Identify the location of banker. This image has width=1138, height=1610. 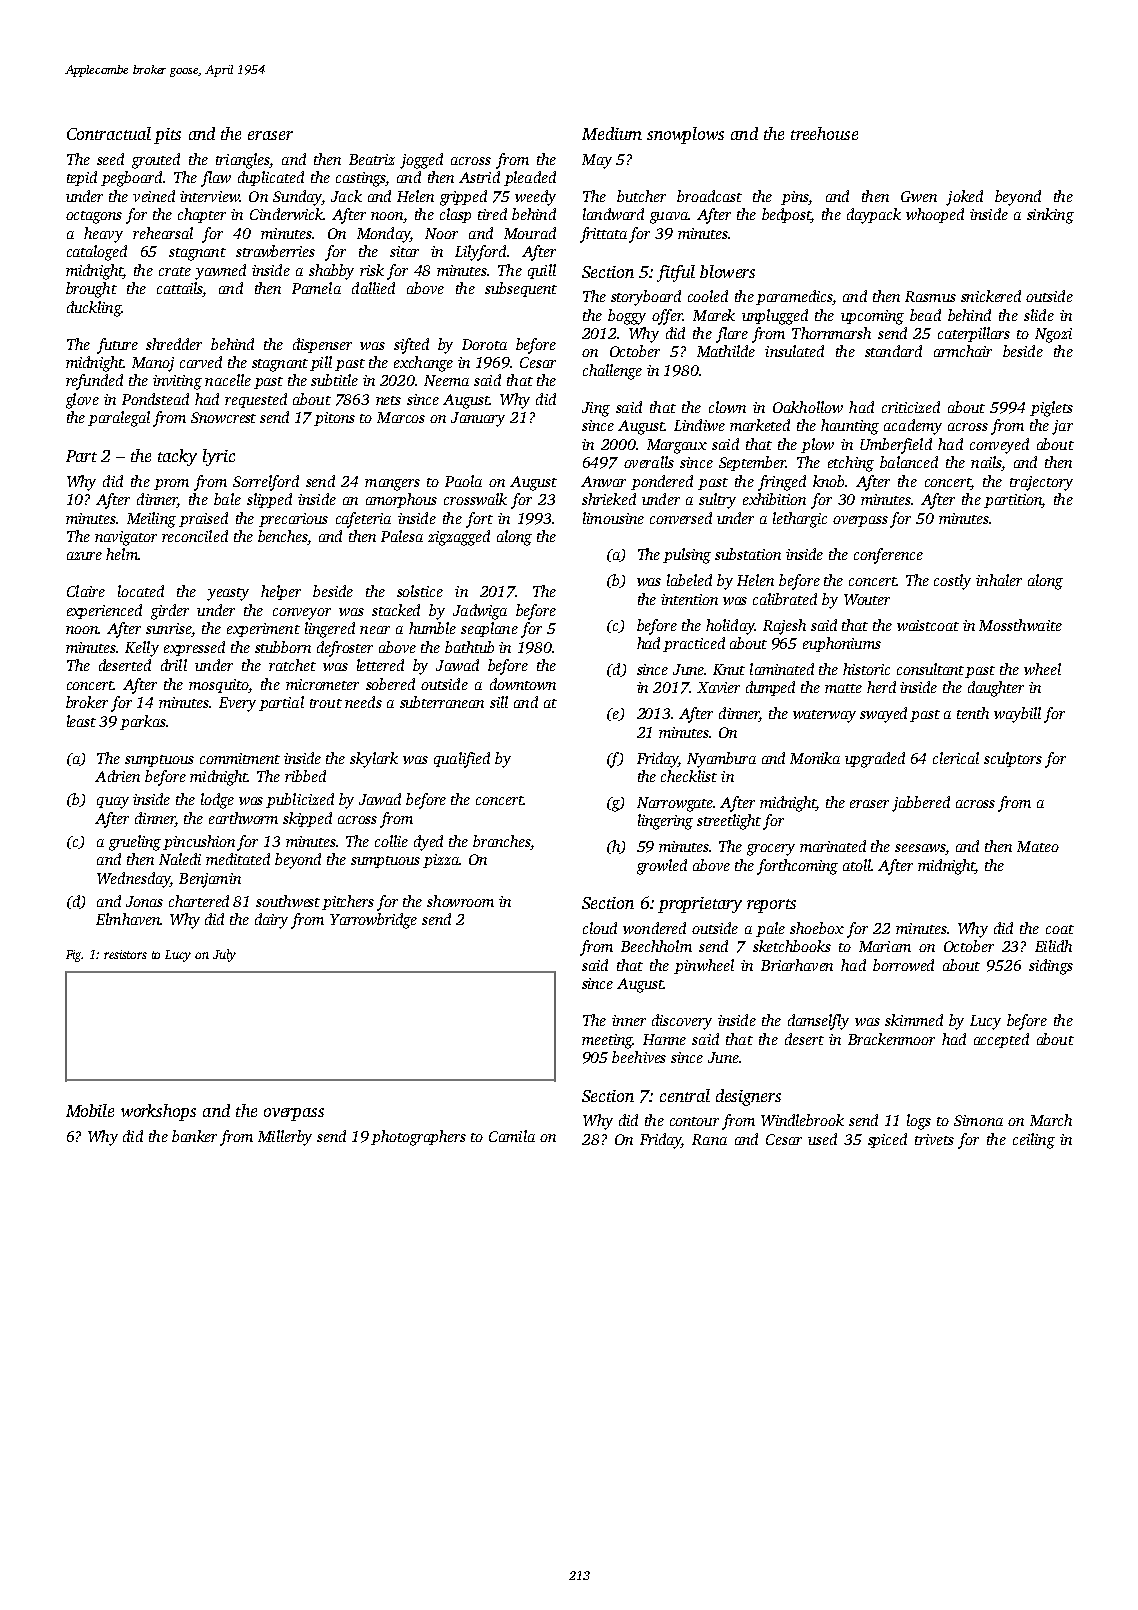
(194, 1136).
